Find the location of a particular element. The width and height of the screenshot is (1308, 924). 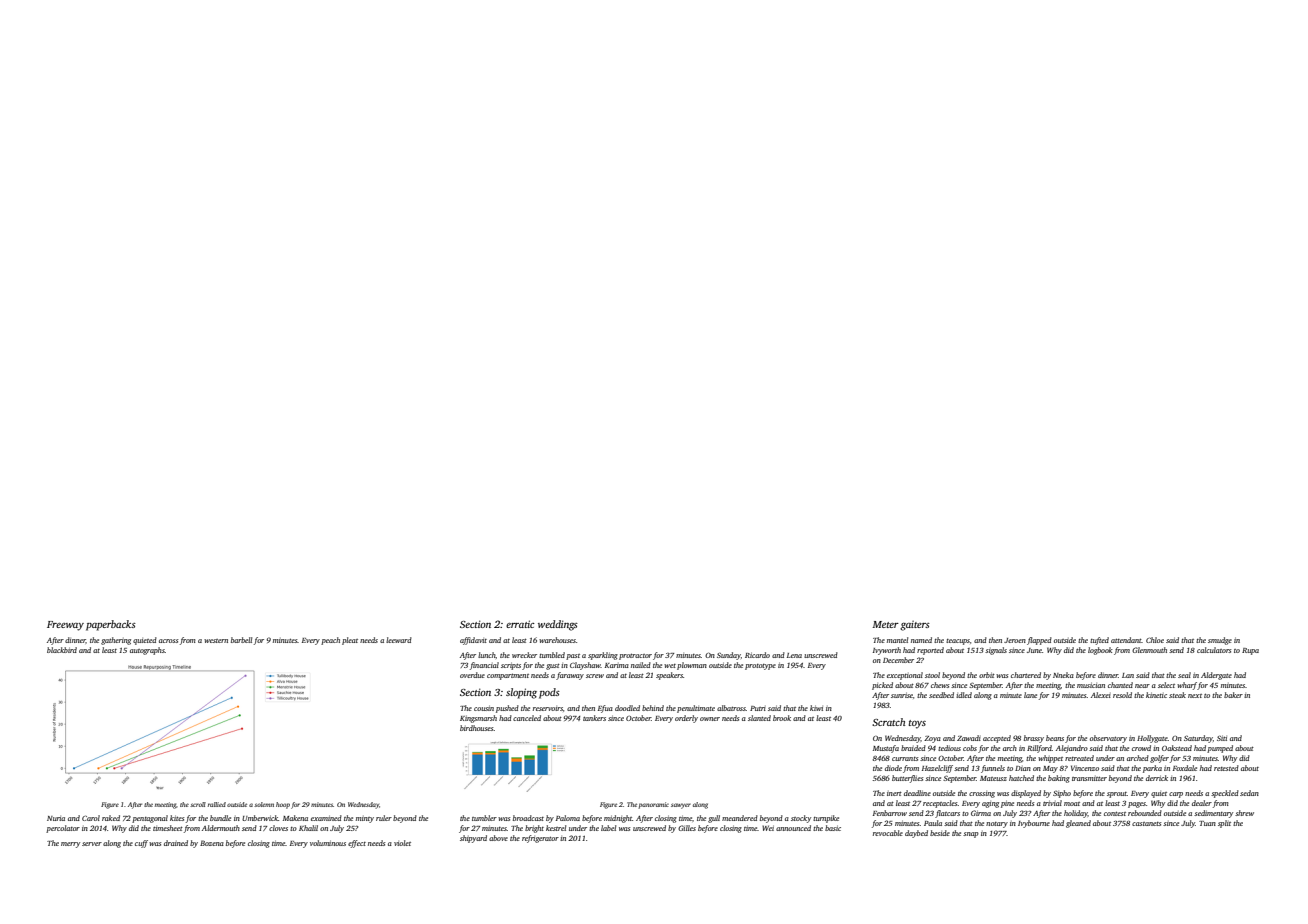

smudge is located at coordinates (1220, 641).
